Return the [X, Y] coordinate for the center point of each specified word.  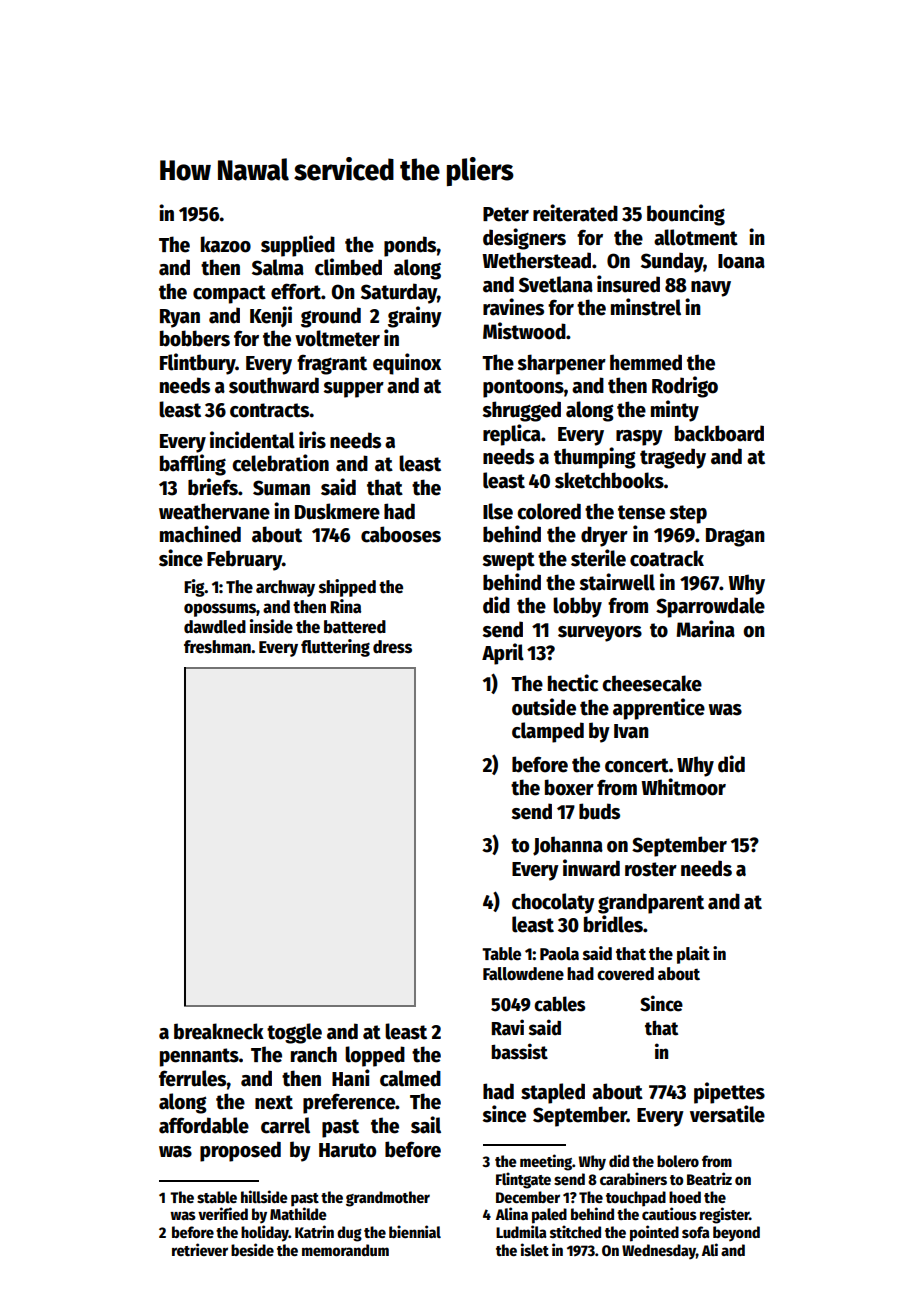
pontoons [523, 388]
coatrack [667, 558]
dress [392, 647]
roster [651, 869]
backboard [719, 433]
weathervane [214, 511]
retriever [200, 1249]
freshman [217, 647]
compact [229, 294]
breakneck [219, 1031]
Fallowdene [523, 974]
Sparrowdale [710, 607]
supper [353, 390]
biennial [415, 1231]
